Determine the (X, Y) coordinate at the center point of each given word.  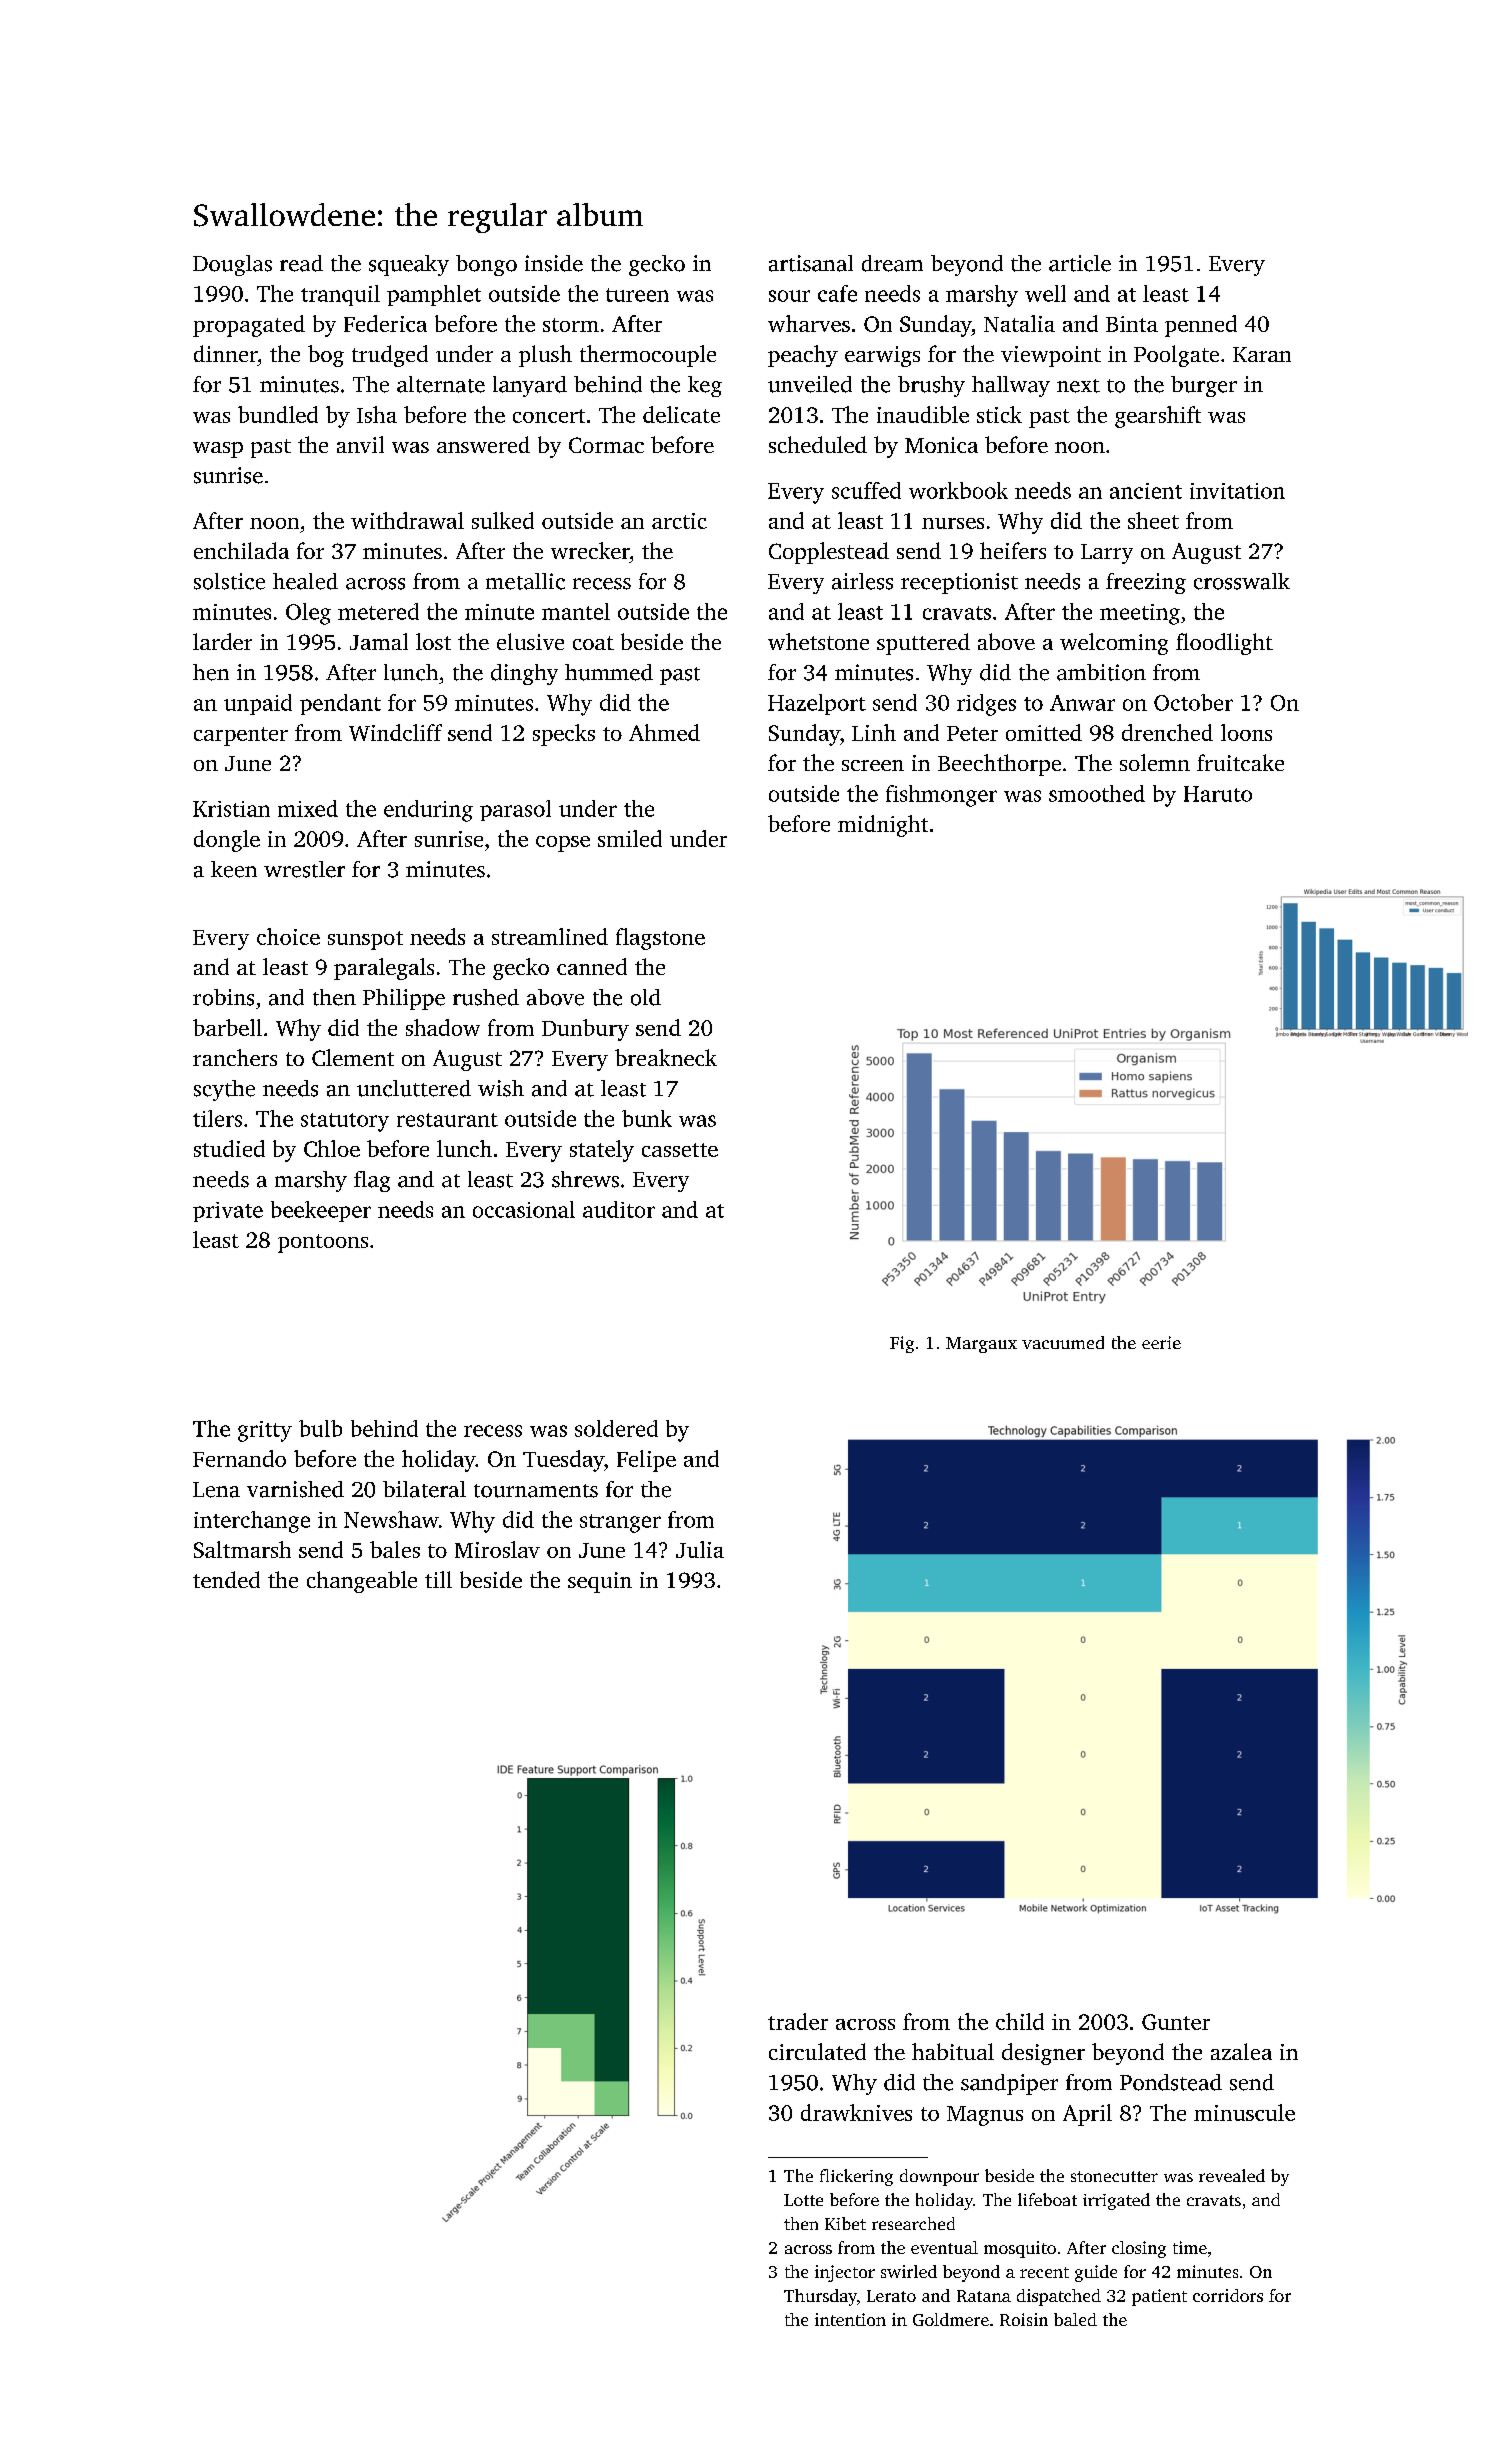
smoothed (1097, 793)
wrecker (590, 550)
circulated (817, 2051)
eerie (1161, 1342)
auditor (619, 1209)
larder (222, 641)
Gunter (1176, 2022)
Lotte (803, 2200)
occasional (524, 1209)
